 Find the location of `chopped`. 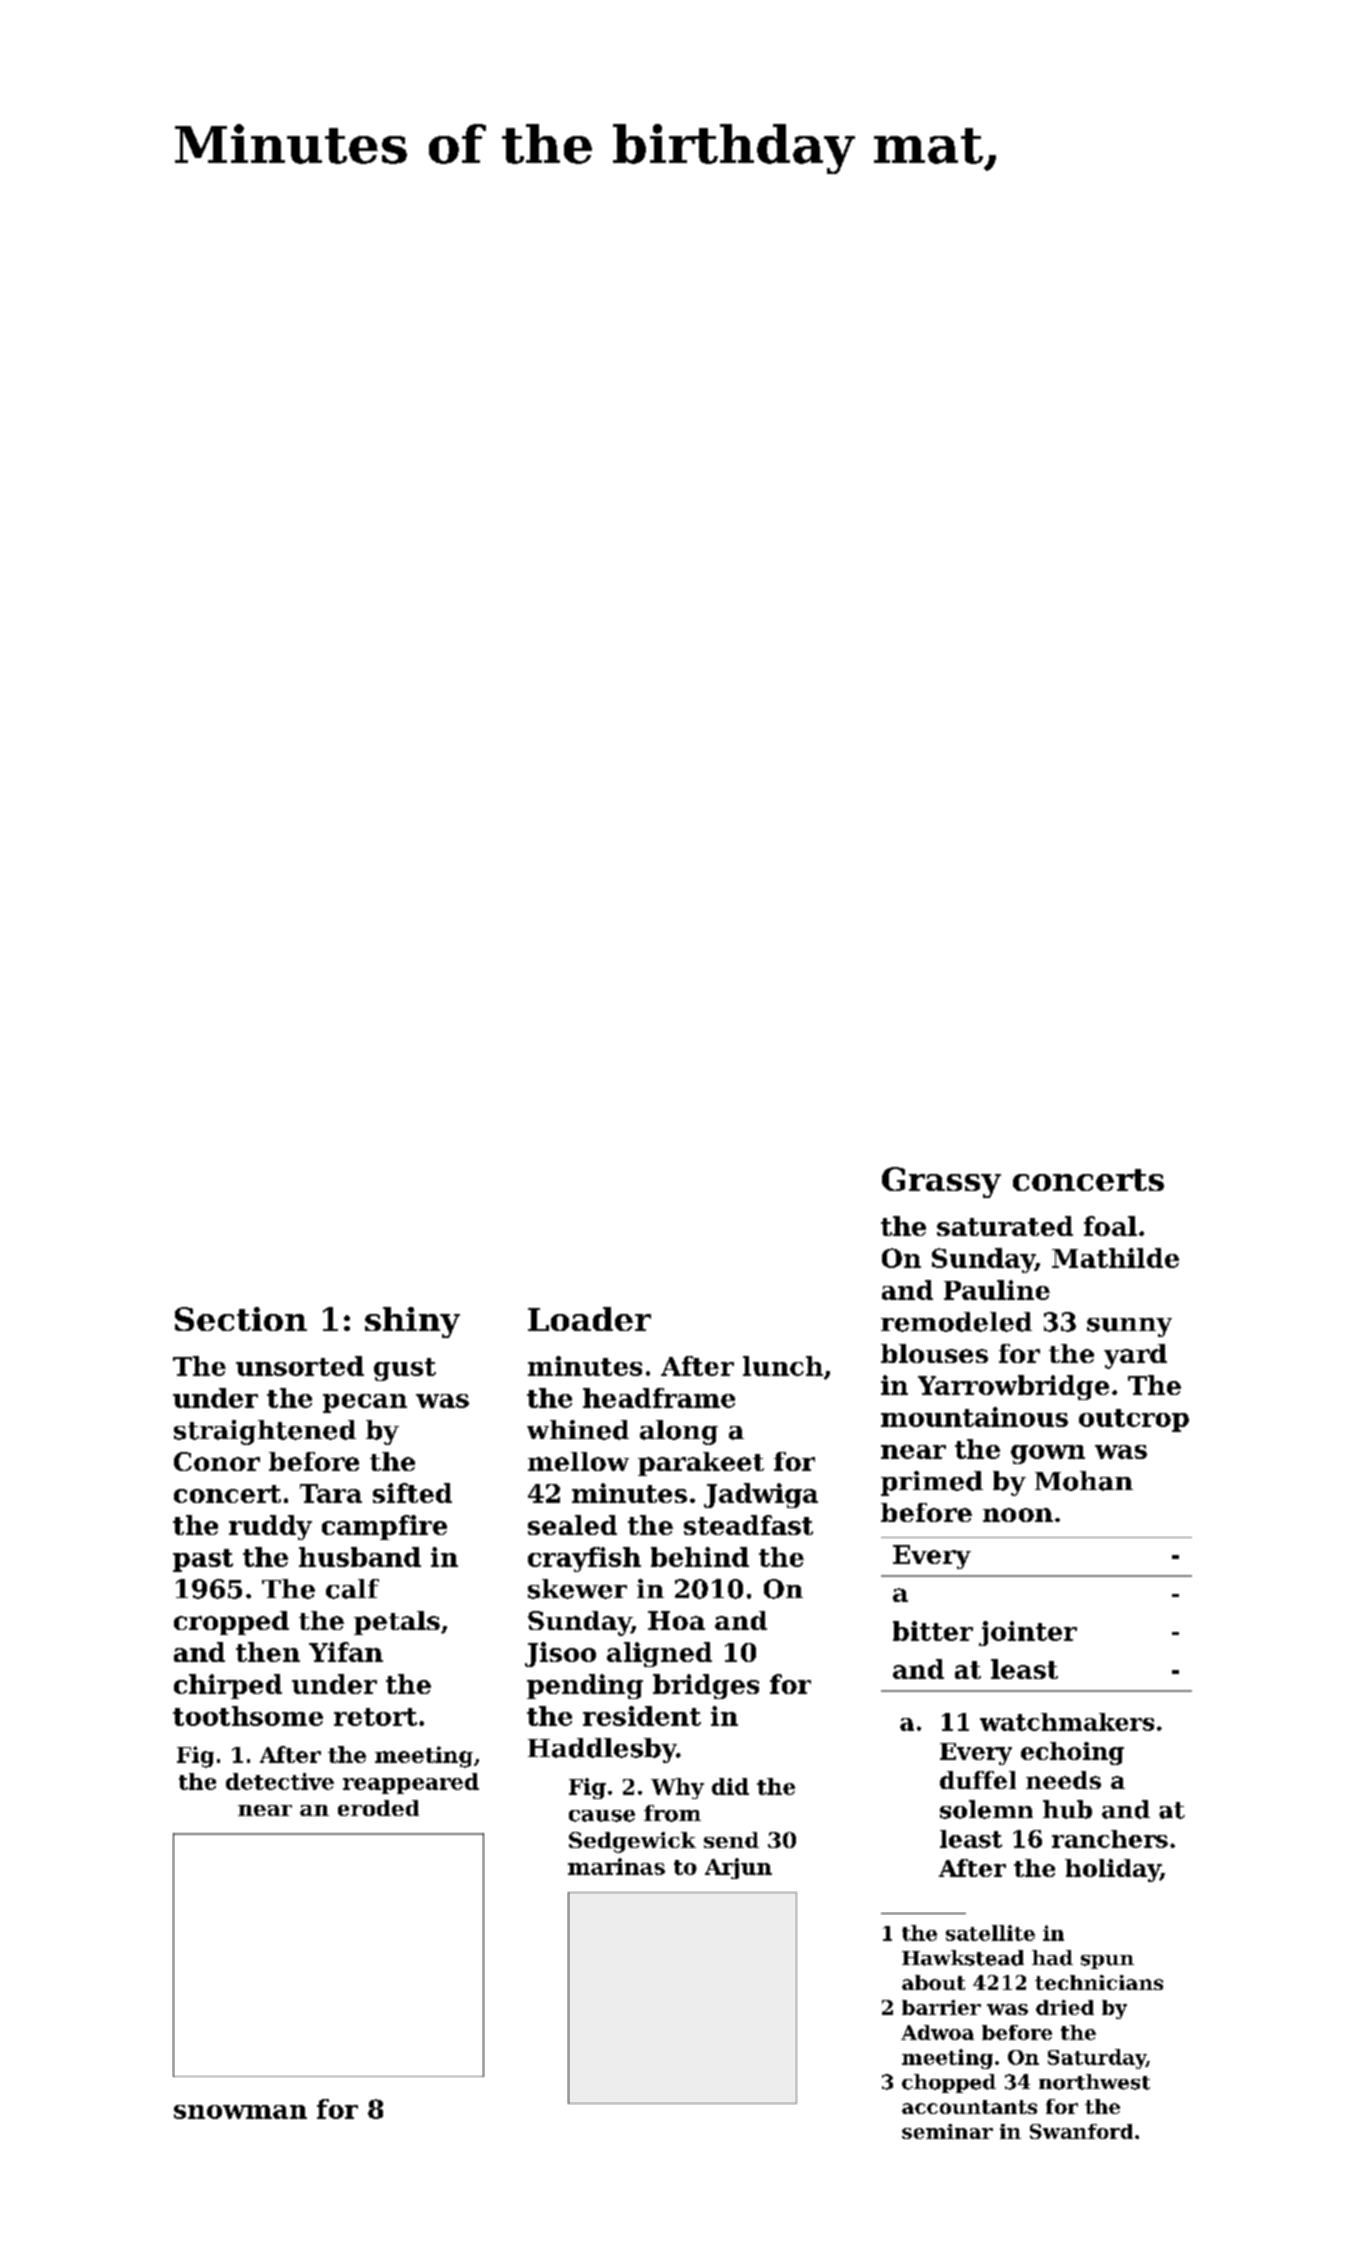

chopped is located at coordinates (949, 2083).
